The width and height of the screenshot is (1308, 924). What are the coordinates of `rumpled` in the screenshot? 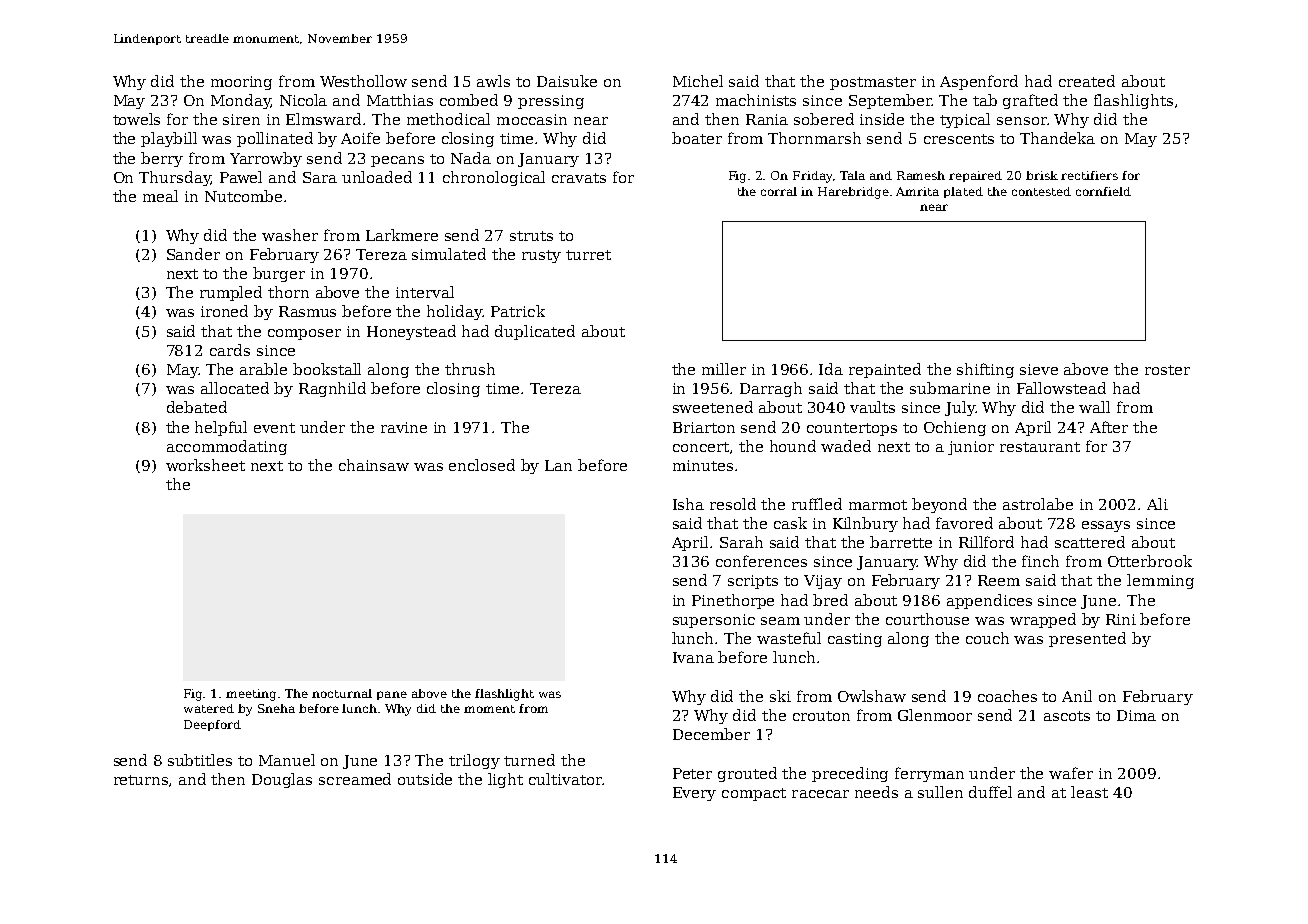 It's located at (231, 293).
